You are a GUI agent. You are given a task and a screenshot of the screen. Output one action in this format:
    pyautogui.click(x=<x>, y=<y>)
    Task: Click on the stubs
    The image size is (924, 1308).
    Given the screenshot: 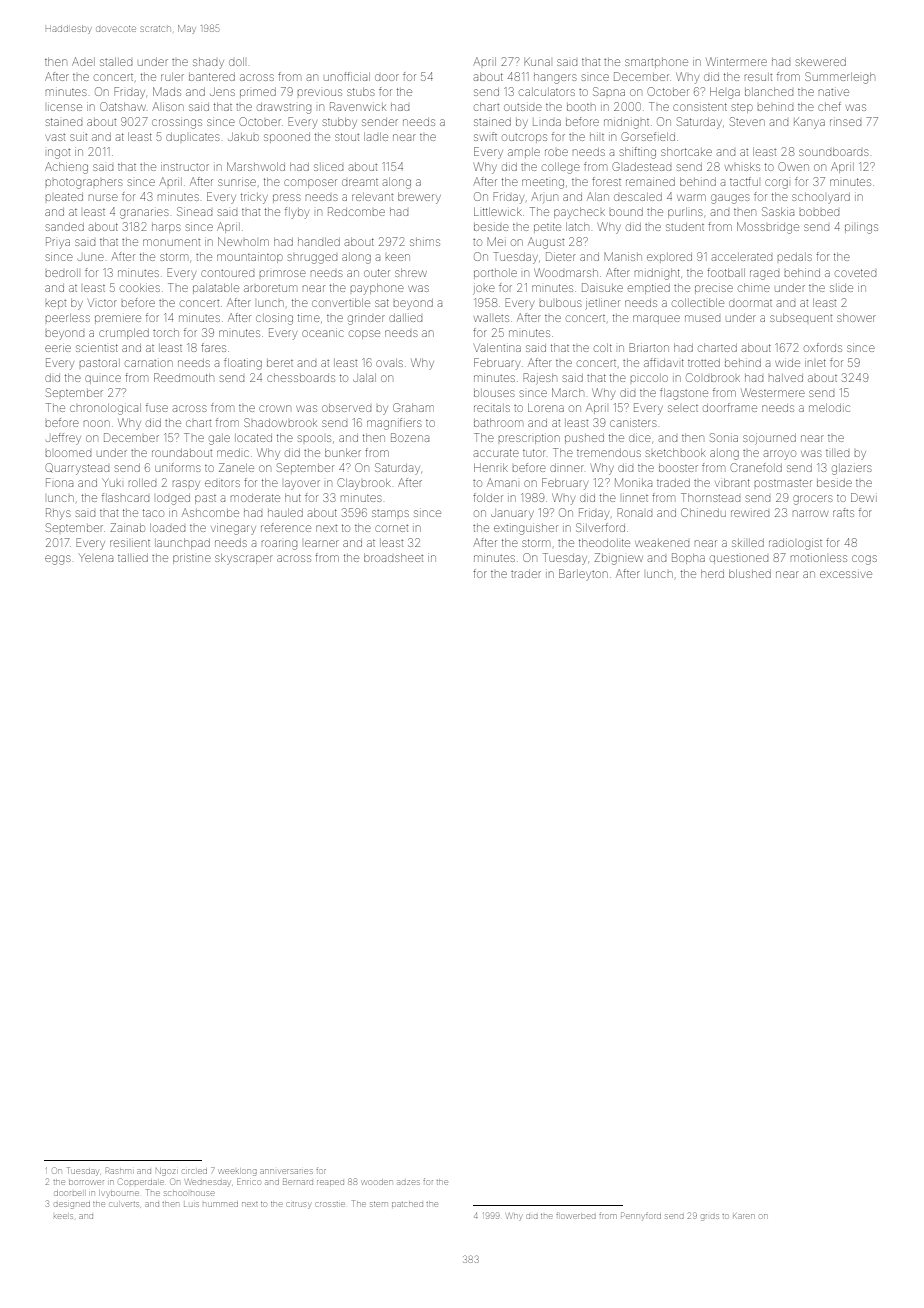 What is the action you would take?
    pyautogui.click(x=360, y=92)
